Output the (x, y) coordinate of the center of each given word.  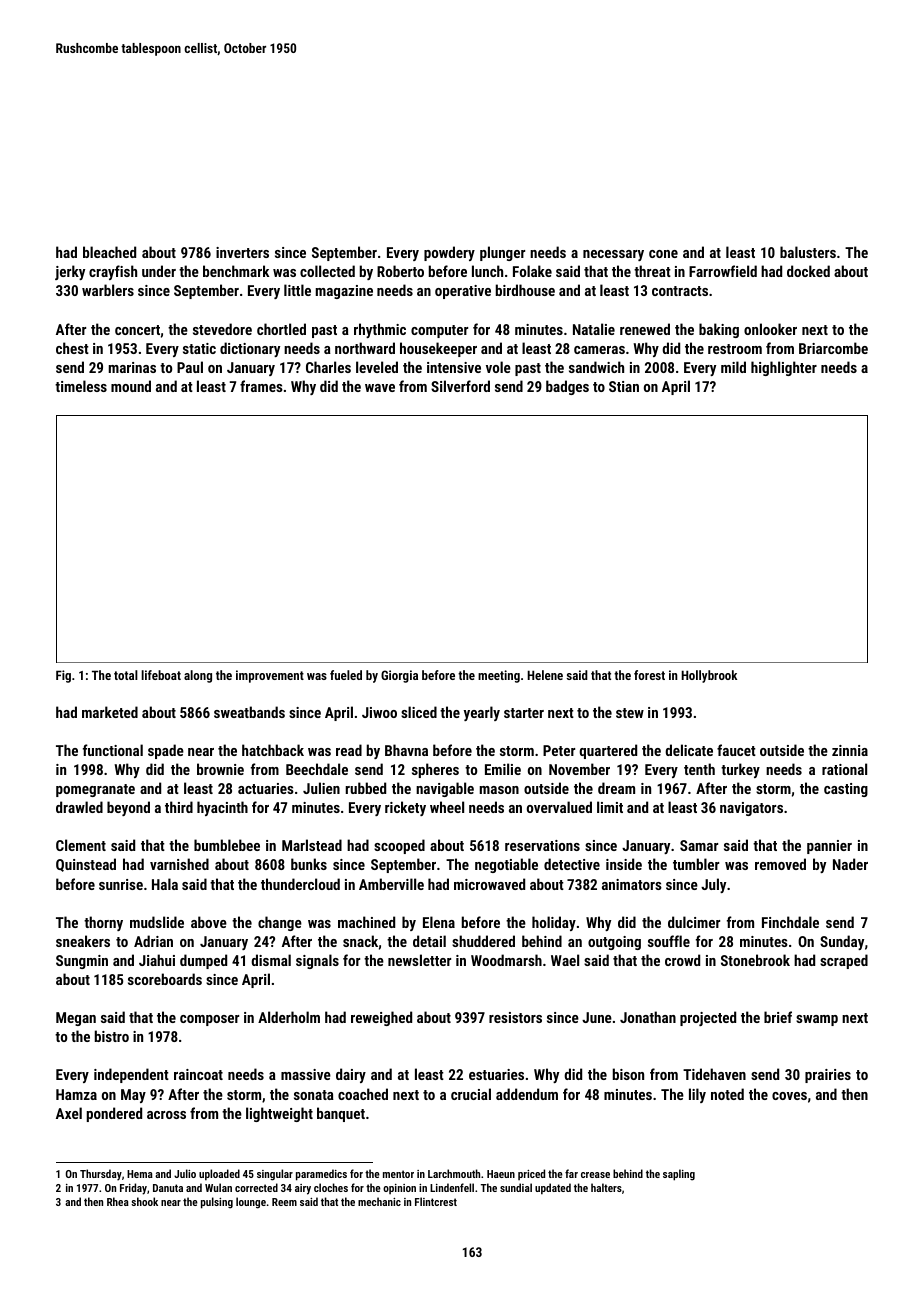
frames (261, 386)
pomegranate (95, 790)
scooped (399, 846)
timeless (81, 386)
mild (733, 367)
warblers (108, 290)
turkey (740, 770)
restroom (735, 349)
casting (846, 790)
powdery (449, 253)
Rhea (118, 1201)
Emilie (503, 769)
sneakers (83, 941)
